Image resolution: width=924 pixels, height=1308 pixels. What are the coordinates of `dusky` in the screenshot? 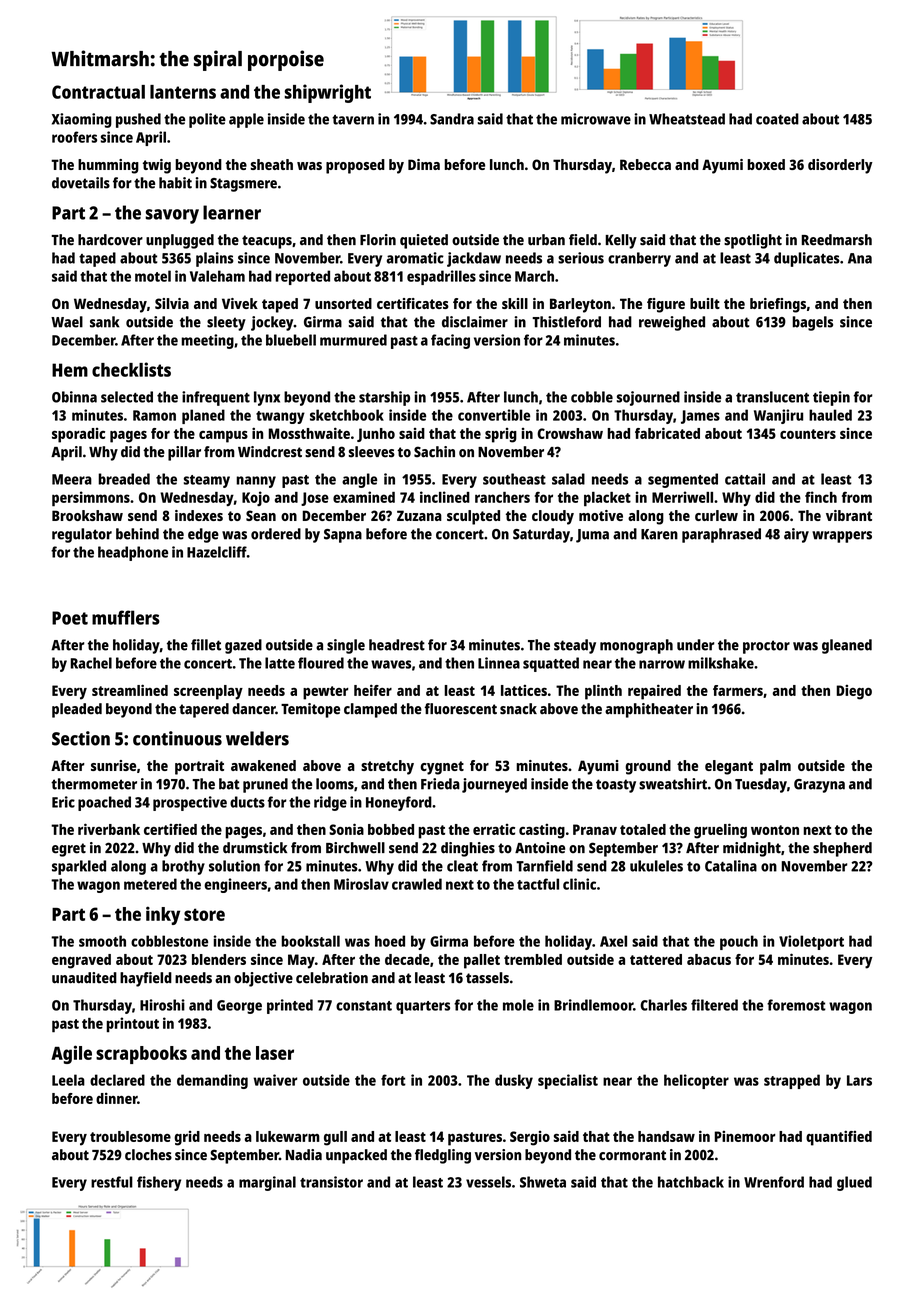 It's located at (514, 1081).
